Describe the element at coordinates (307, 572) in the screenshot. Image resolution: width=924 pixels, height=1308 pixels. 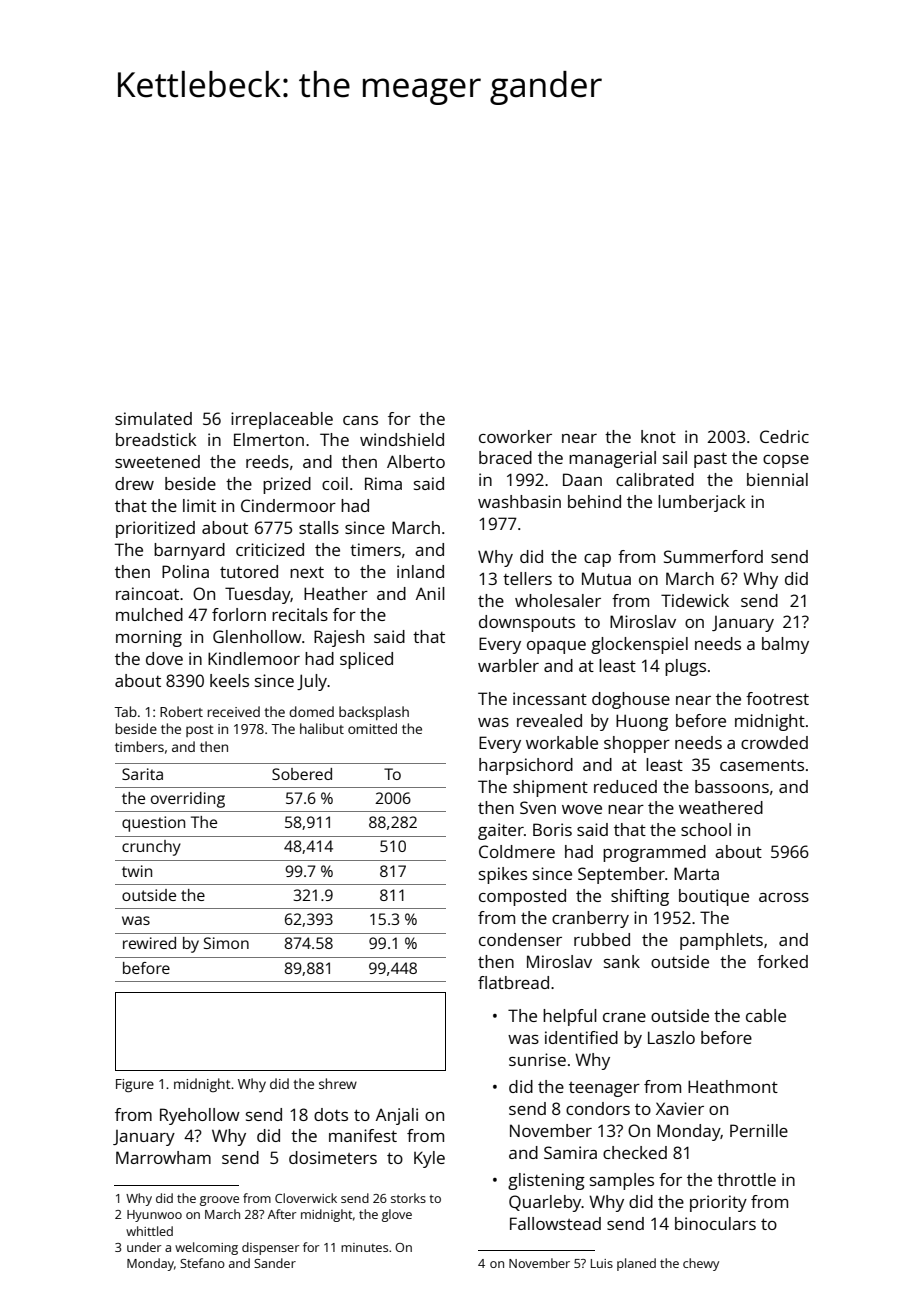
I see `next` at that location.
